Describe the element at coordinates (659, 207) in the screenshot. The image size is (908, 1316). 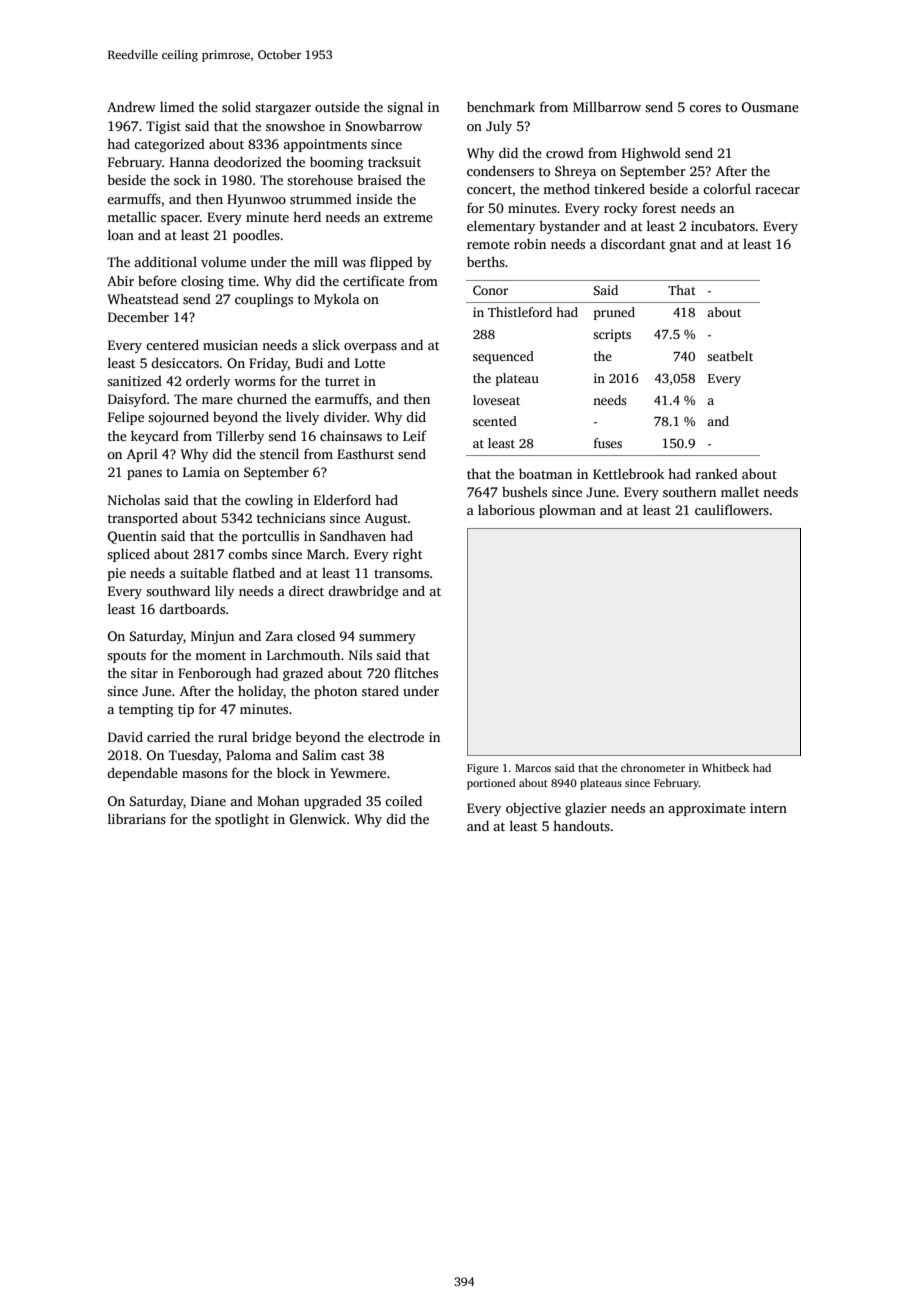
I see `forest` at that location.
